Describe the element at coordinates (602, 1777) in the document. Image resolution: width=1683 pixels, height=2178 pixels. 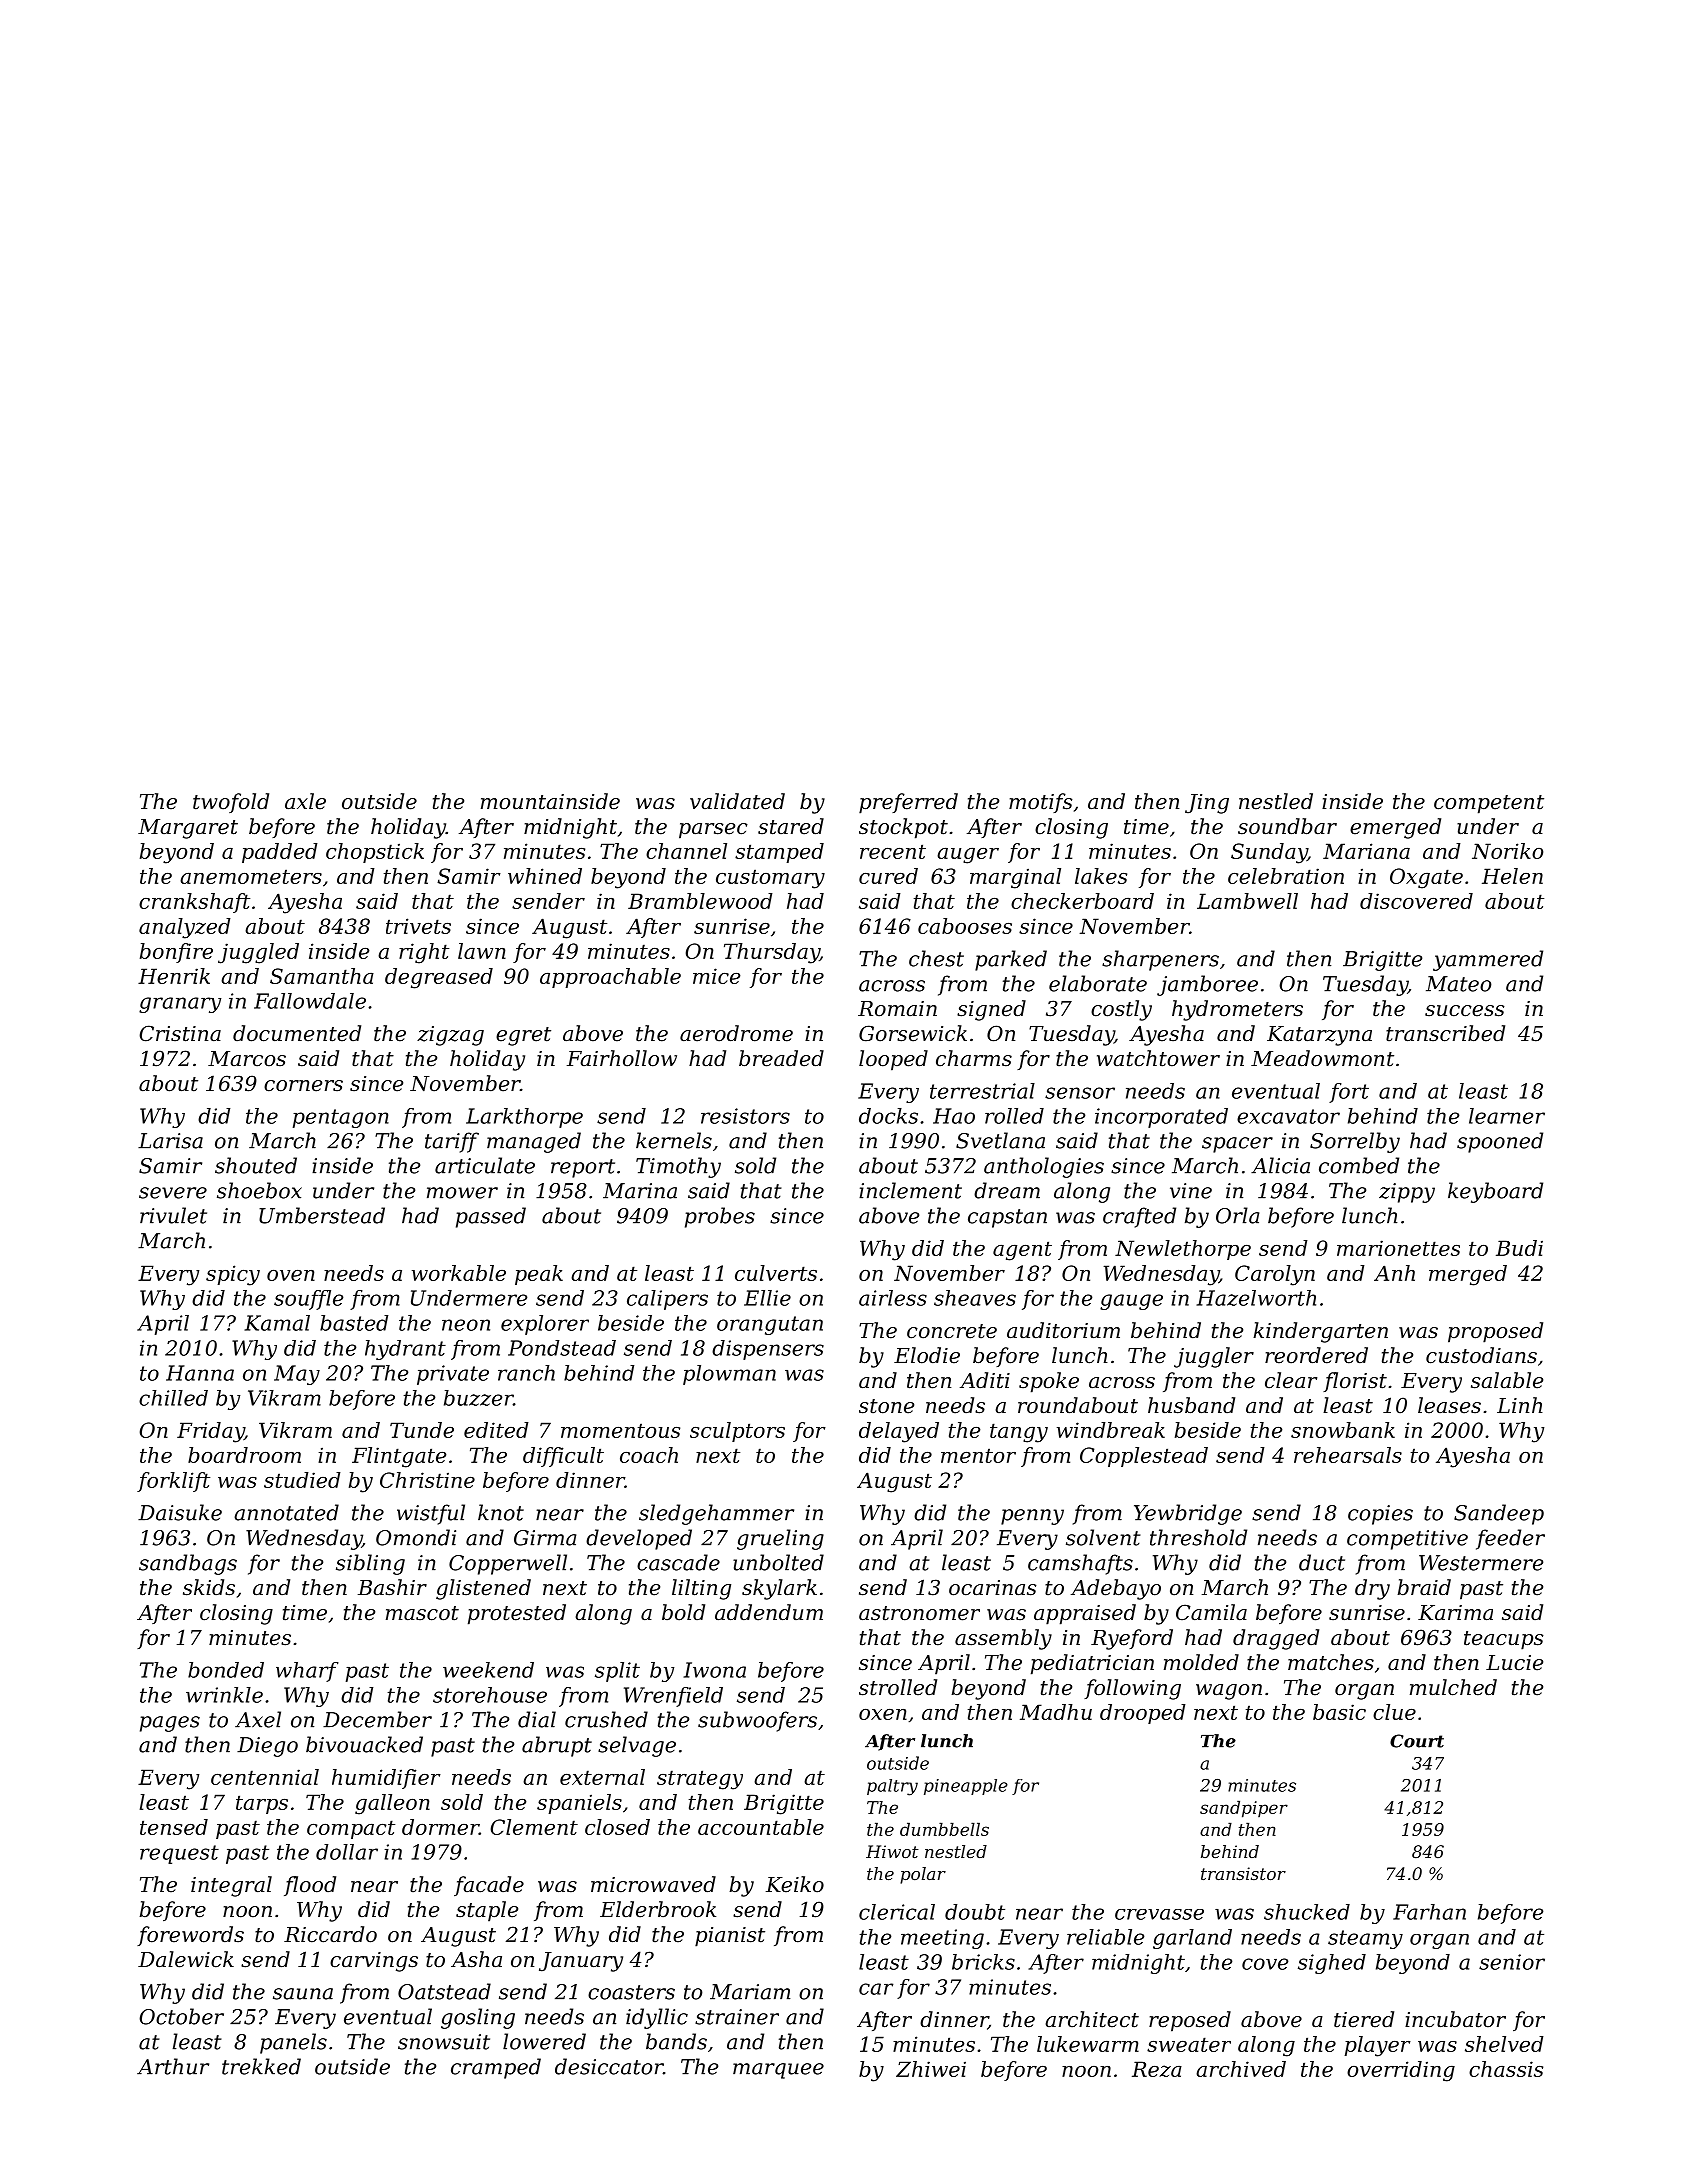
I see `external` at that location.
